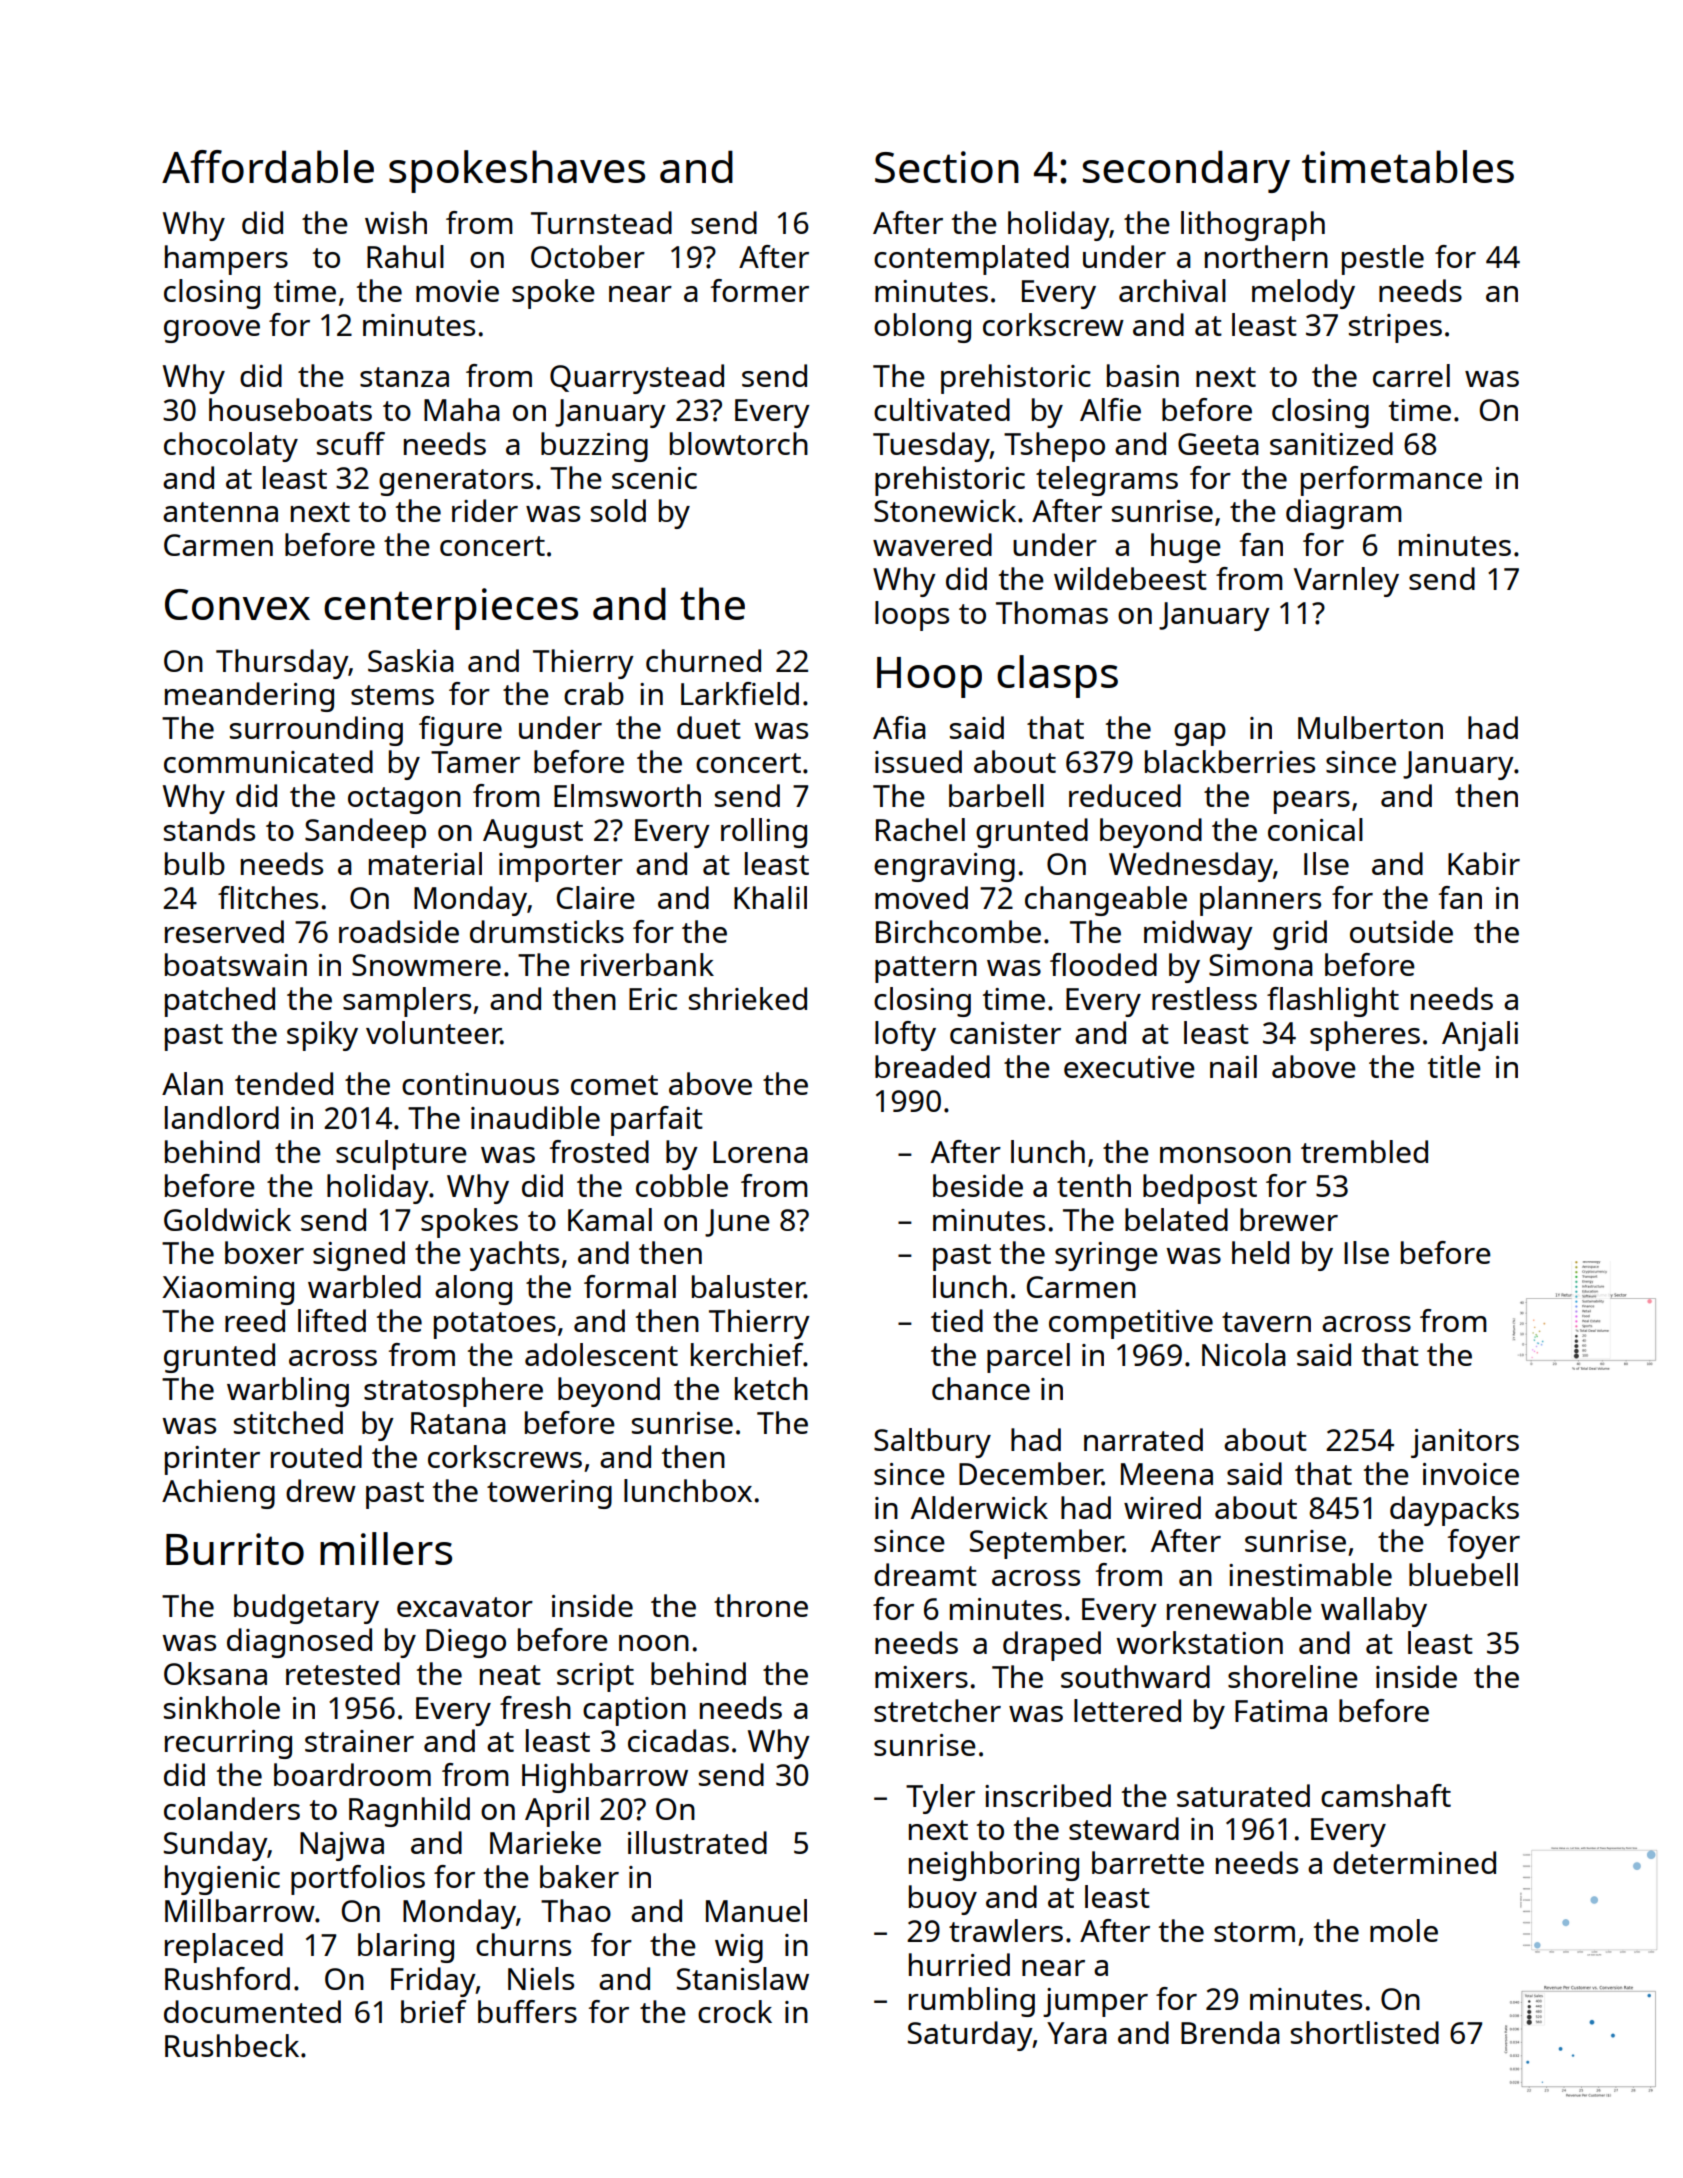 This screenshot has height=2178, width=1683. What do you see at coordinates (1465, 1443) in the screenshot?
I see `janitors` at bounding box center [1465, 1443].
